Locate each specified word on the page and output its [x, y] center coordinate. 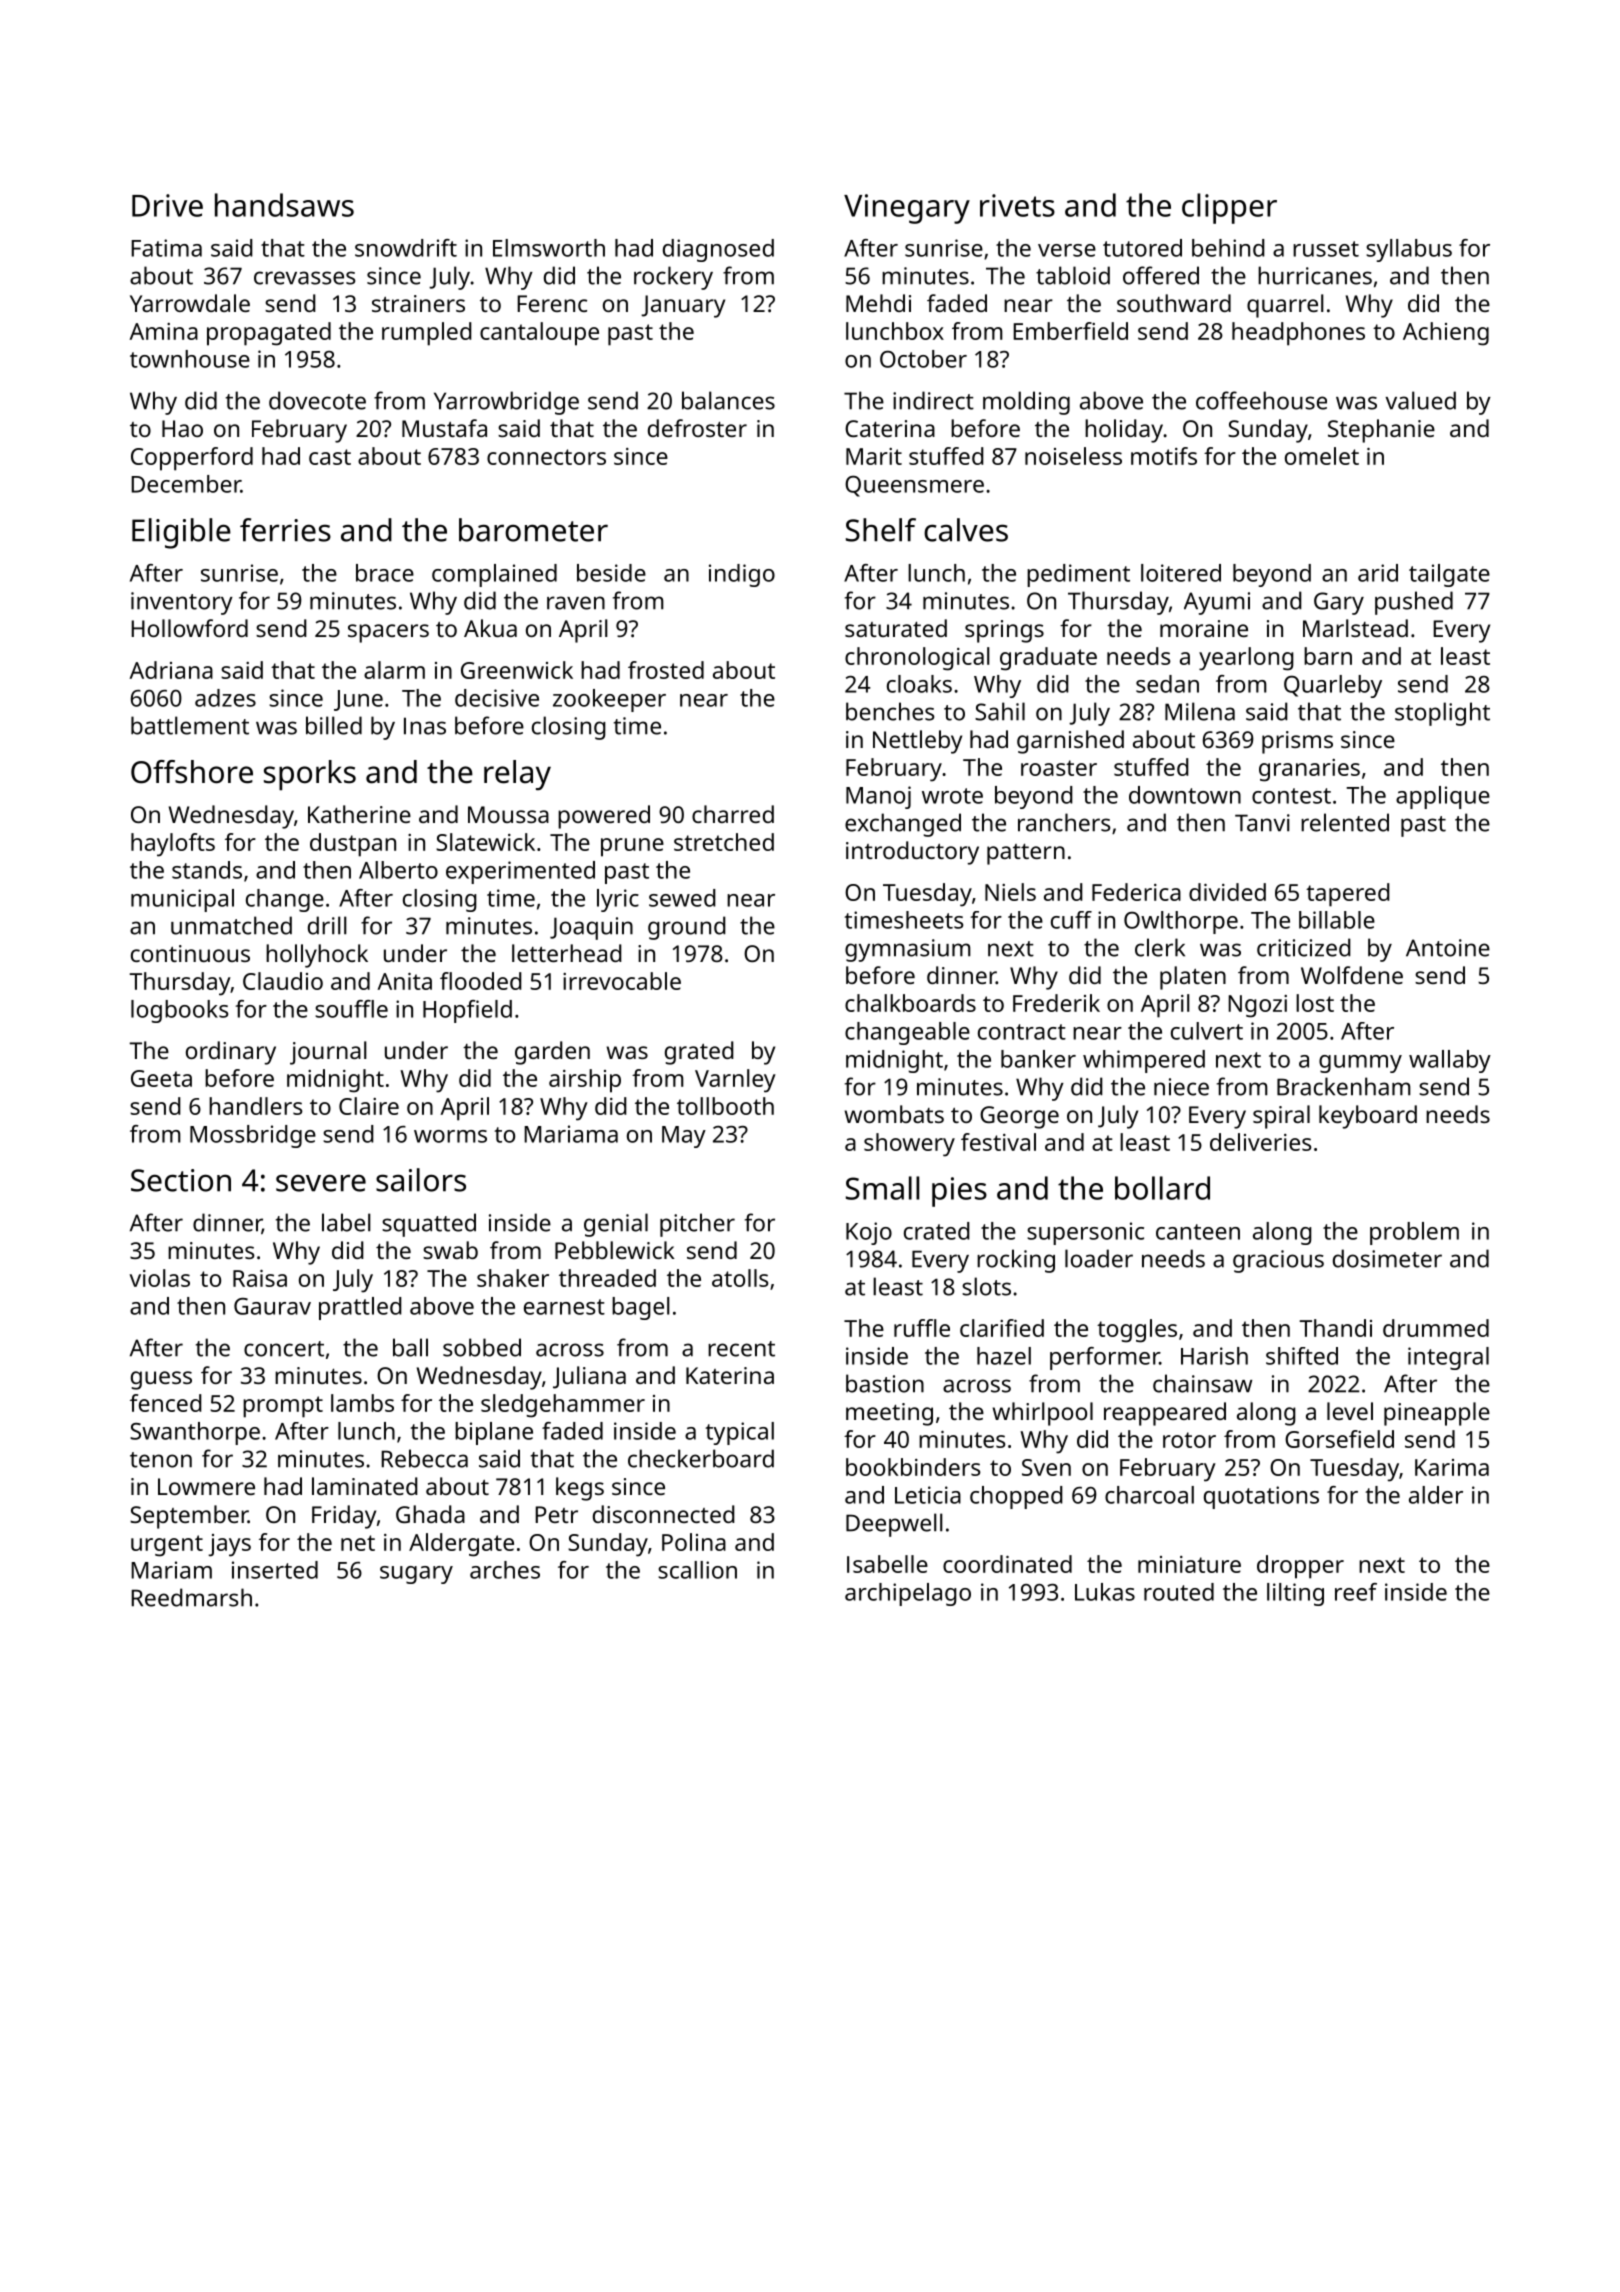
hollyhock [317, 956]
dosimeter [1387, 1258]
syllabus [1409, 250]
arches [505, 1570]
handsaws [284, 205]
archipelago [908, 1594]
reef [1356, 1592]
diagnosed [718, 250]
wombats [894, 1114]
